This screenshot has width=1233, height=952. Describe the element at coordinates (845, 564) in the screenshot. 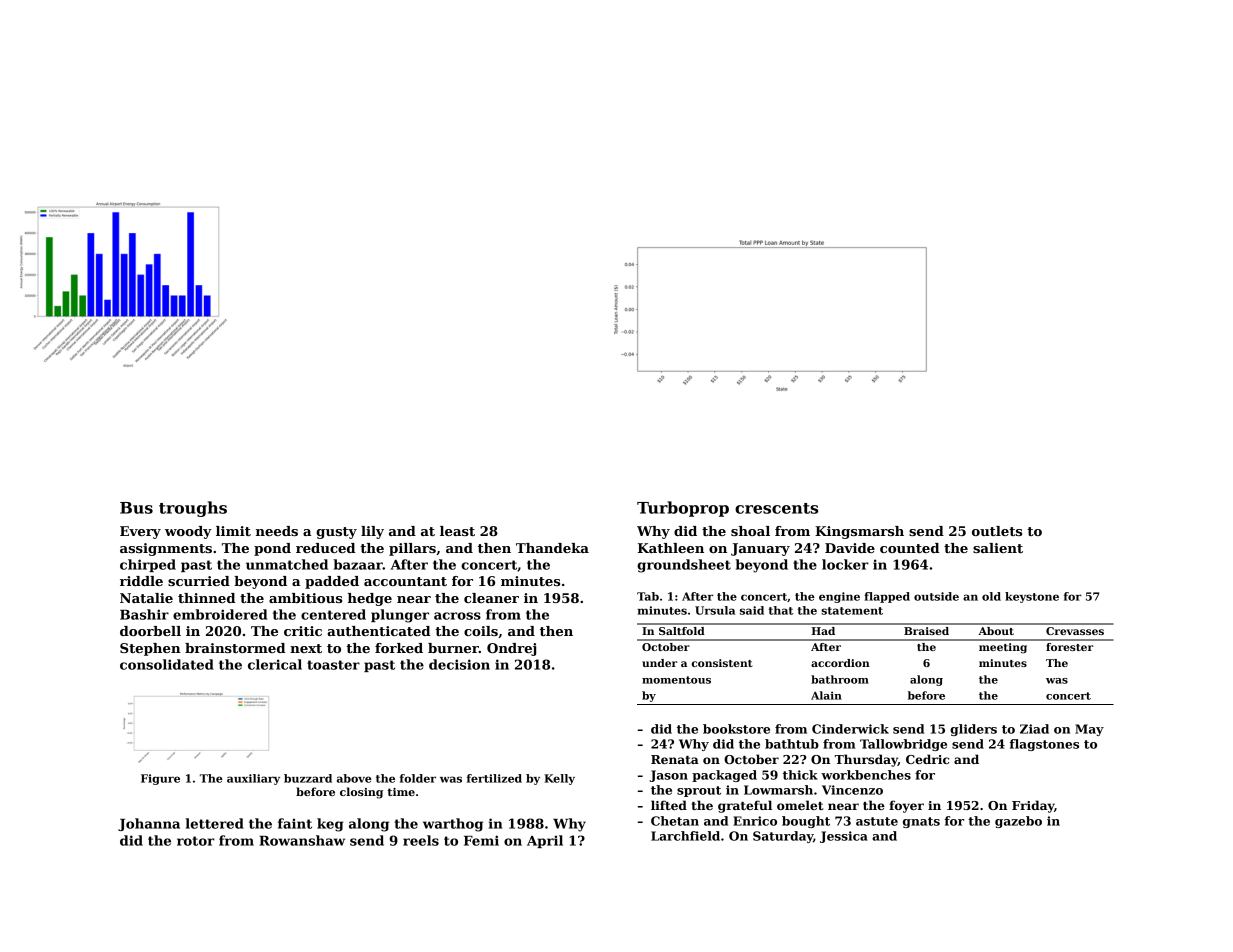

I see `locker` at that location.
